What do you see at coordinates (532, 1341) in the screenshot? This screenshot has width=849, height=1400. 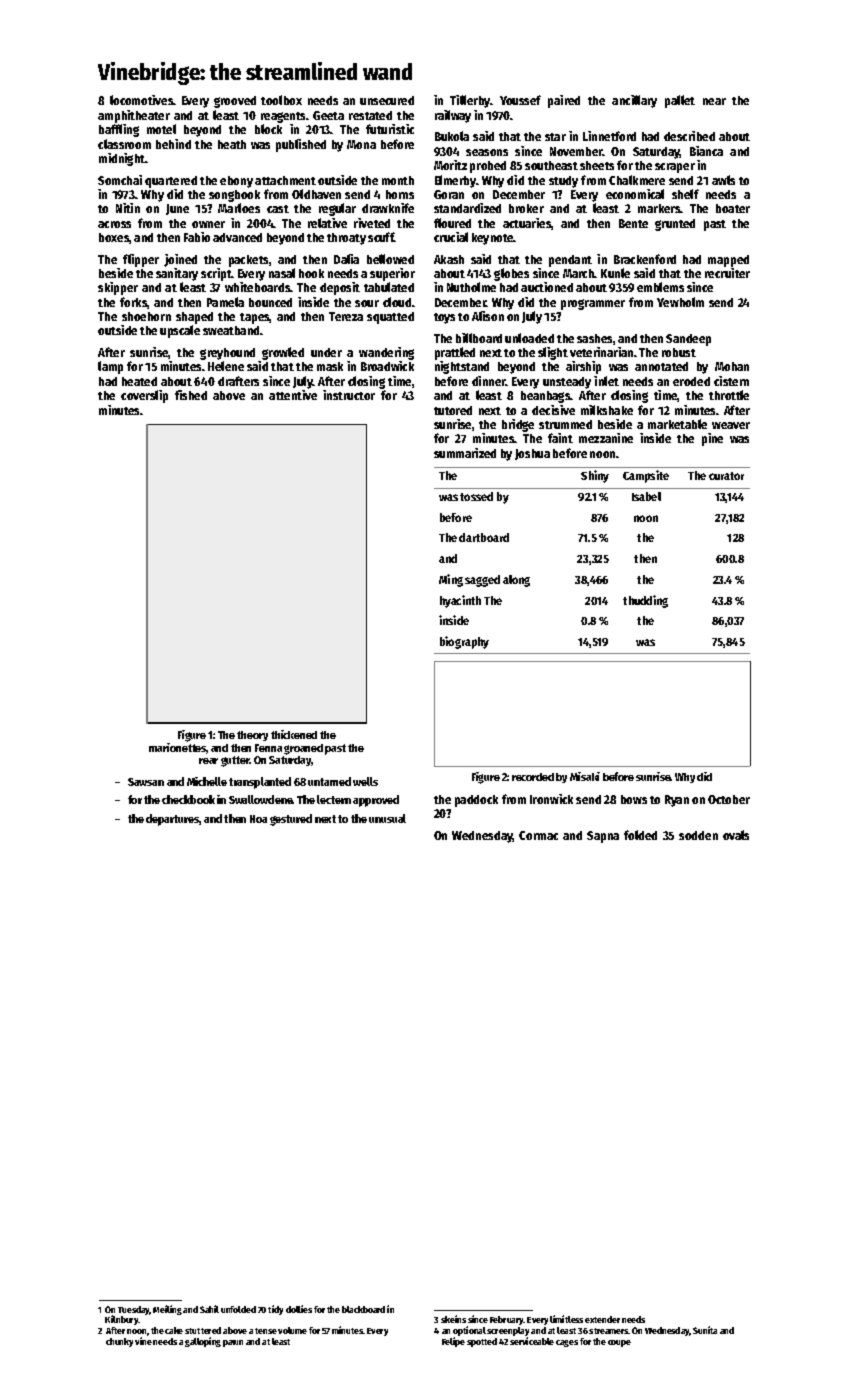 I see `serviceable` at bounding box center [532, 1341].
